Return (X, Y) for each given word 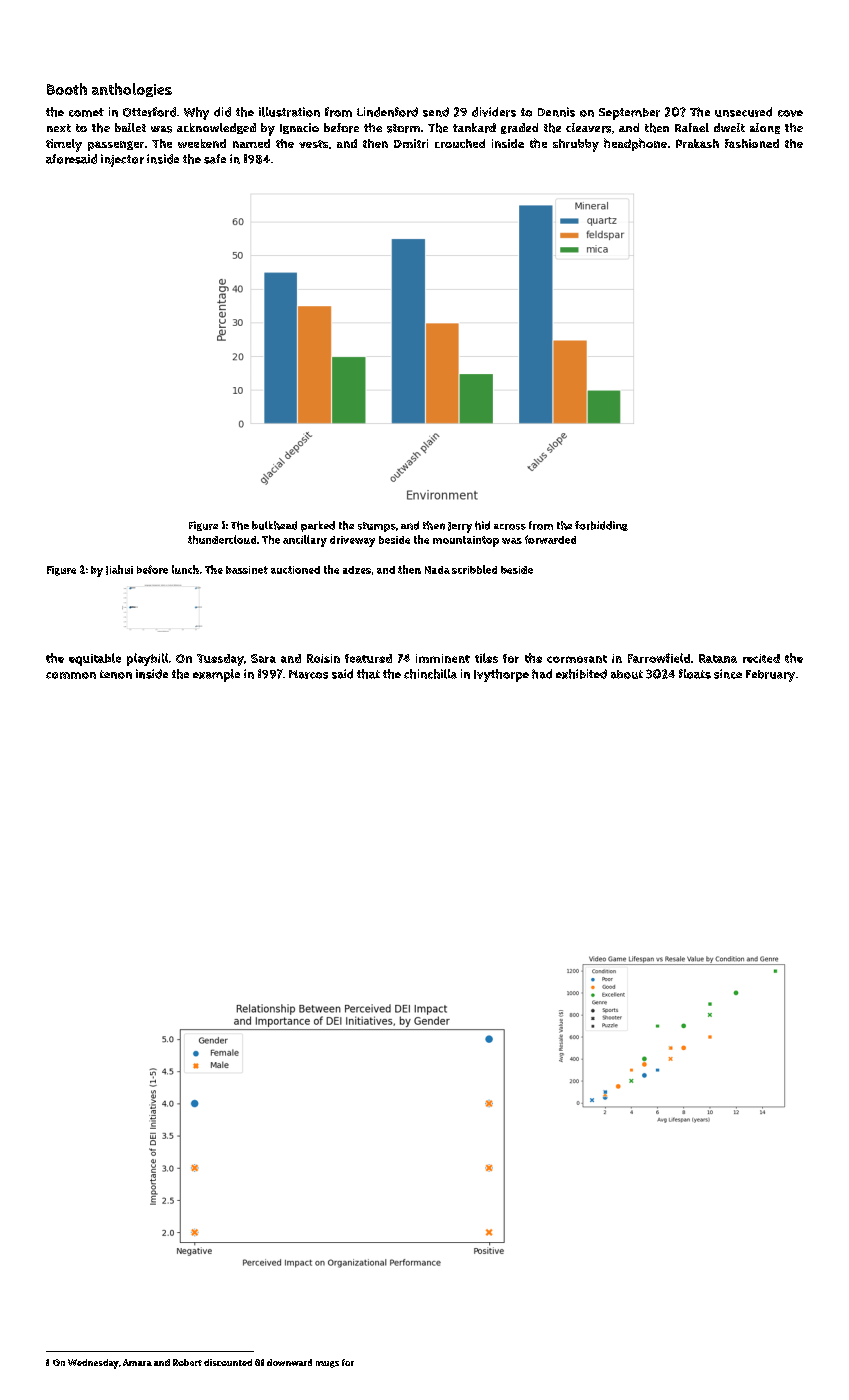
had (542, 674)
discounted (228, 1362)
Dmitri (411, 143)
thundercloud (222, 539)
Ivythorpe (501, 675)
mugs (327, 1364)
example (216, 675)
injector (122, 160)
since (728, 674)
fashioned (752, 143)
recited (761, 658)
